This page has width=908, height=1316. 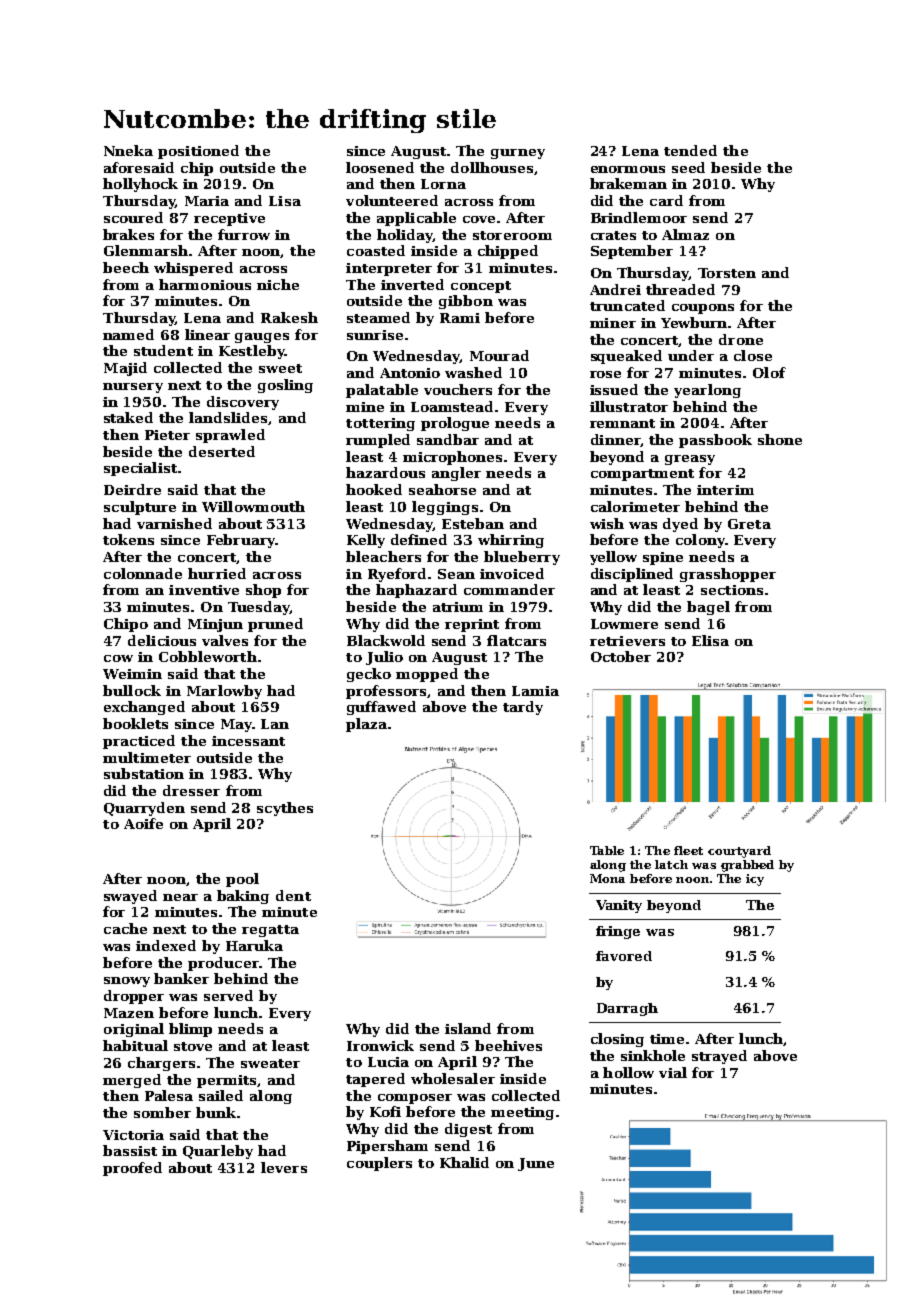 I want to click on Lucia, so click(x=388, y=1062).
